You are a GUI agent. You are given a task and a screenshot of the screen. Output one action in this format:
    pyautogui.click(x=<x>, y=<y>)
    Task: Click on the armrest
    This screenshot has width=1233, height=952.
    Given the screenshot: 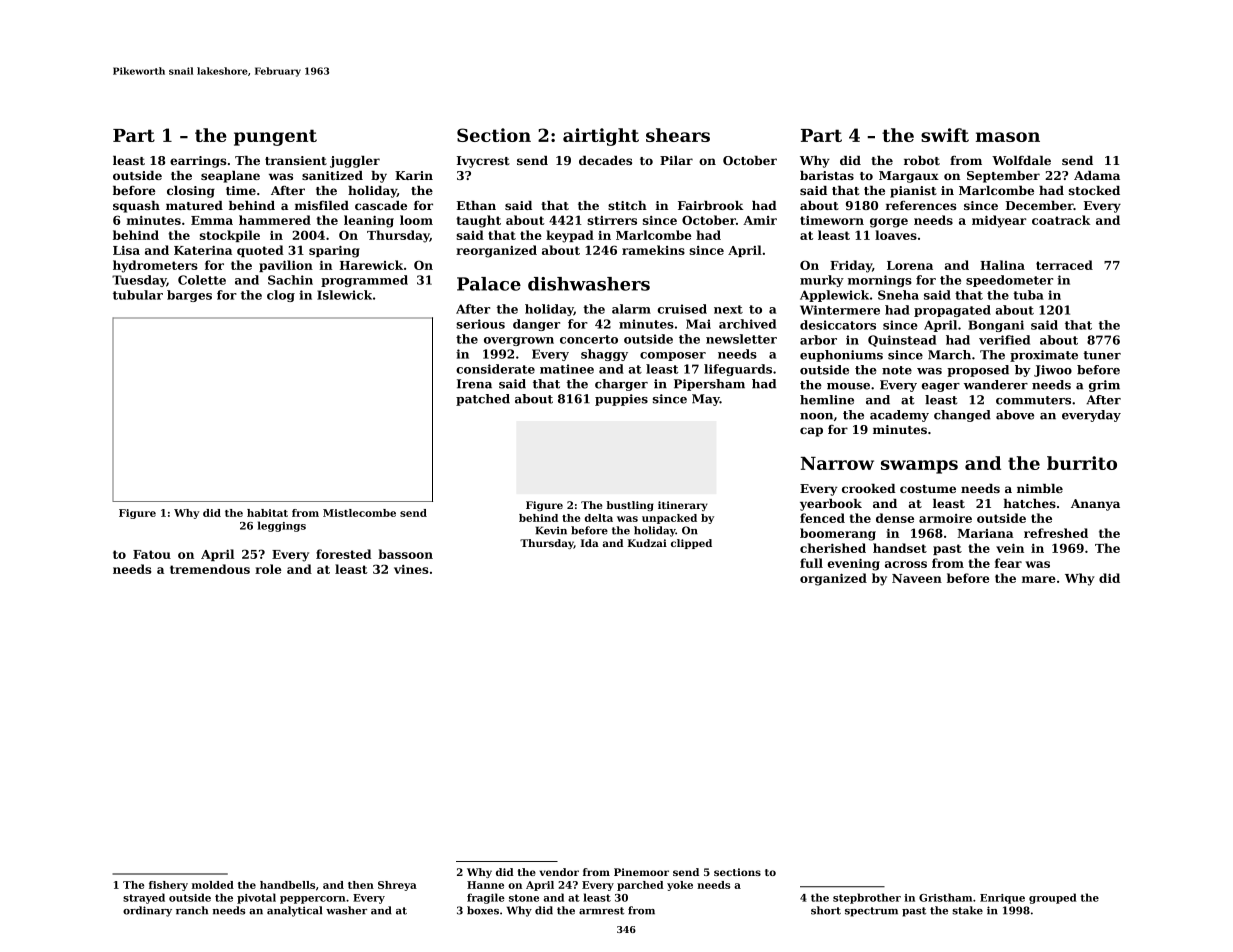 What is the action you would take?
    pyautogui.click(x=601, y=911)
